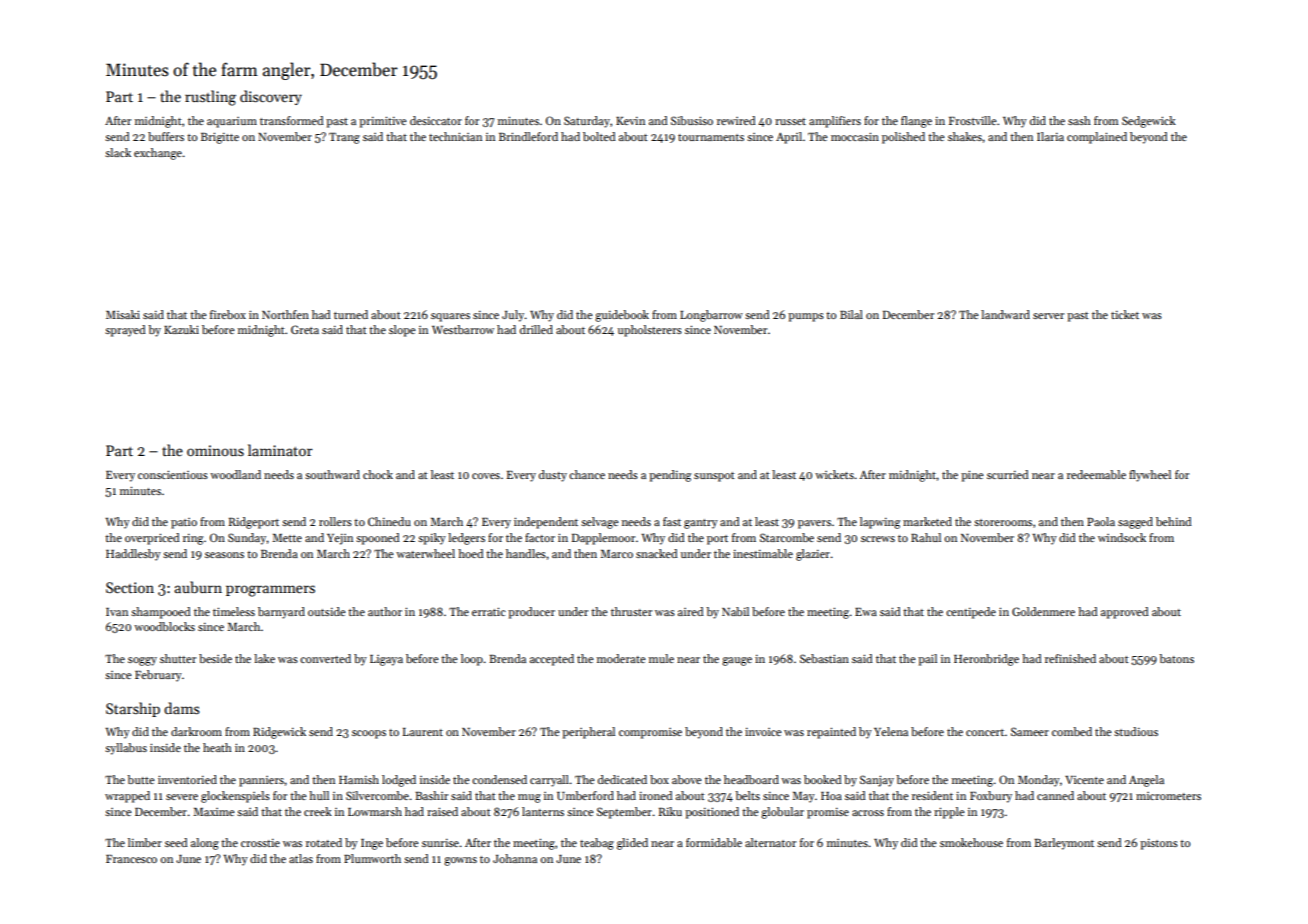  Describe the element at coordinates (588, 733) in the screenshot. I see `peripheral` at that location.
